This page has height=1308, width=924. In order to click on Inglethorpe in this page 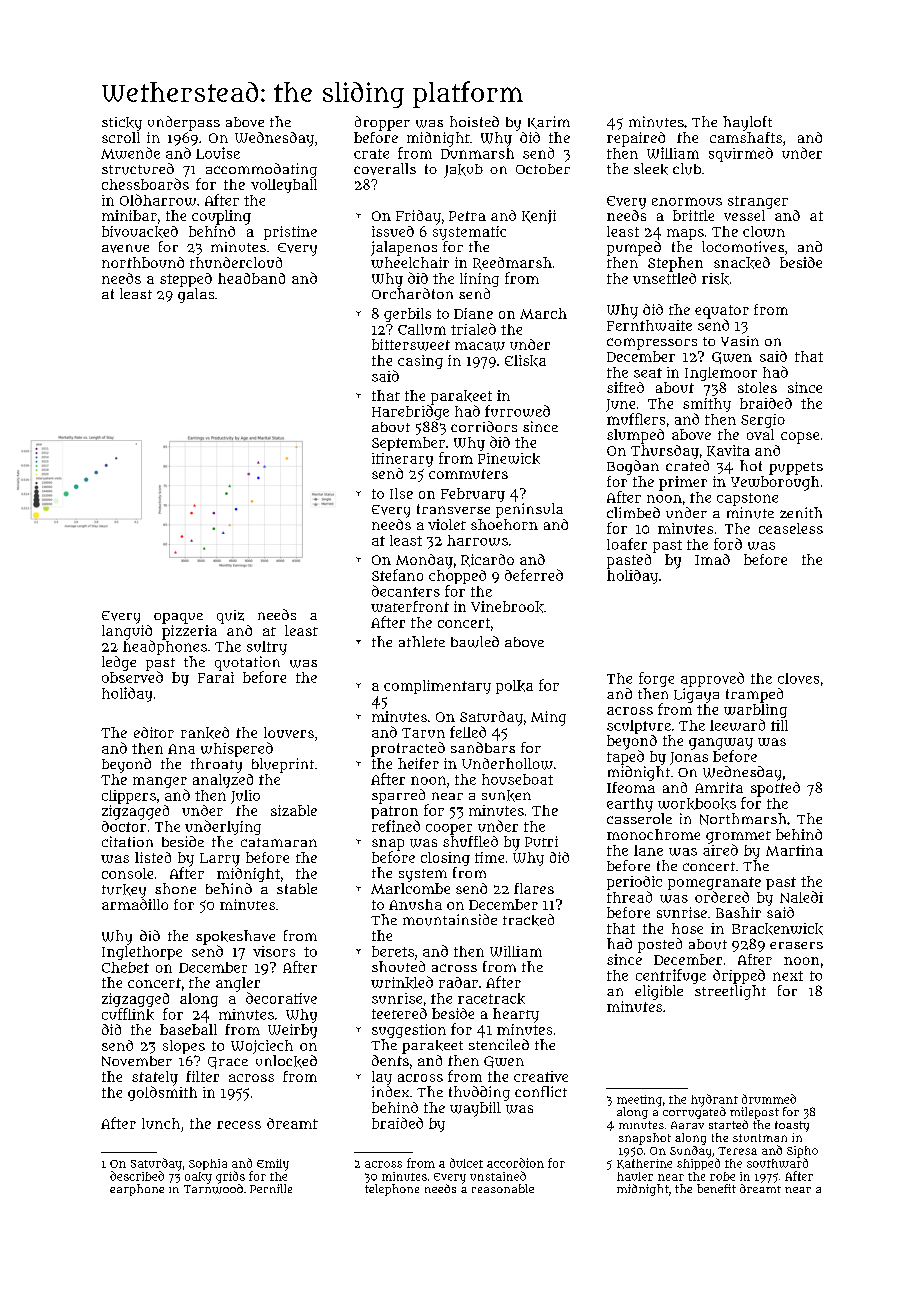, I will do `click(142, 953)`.
